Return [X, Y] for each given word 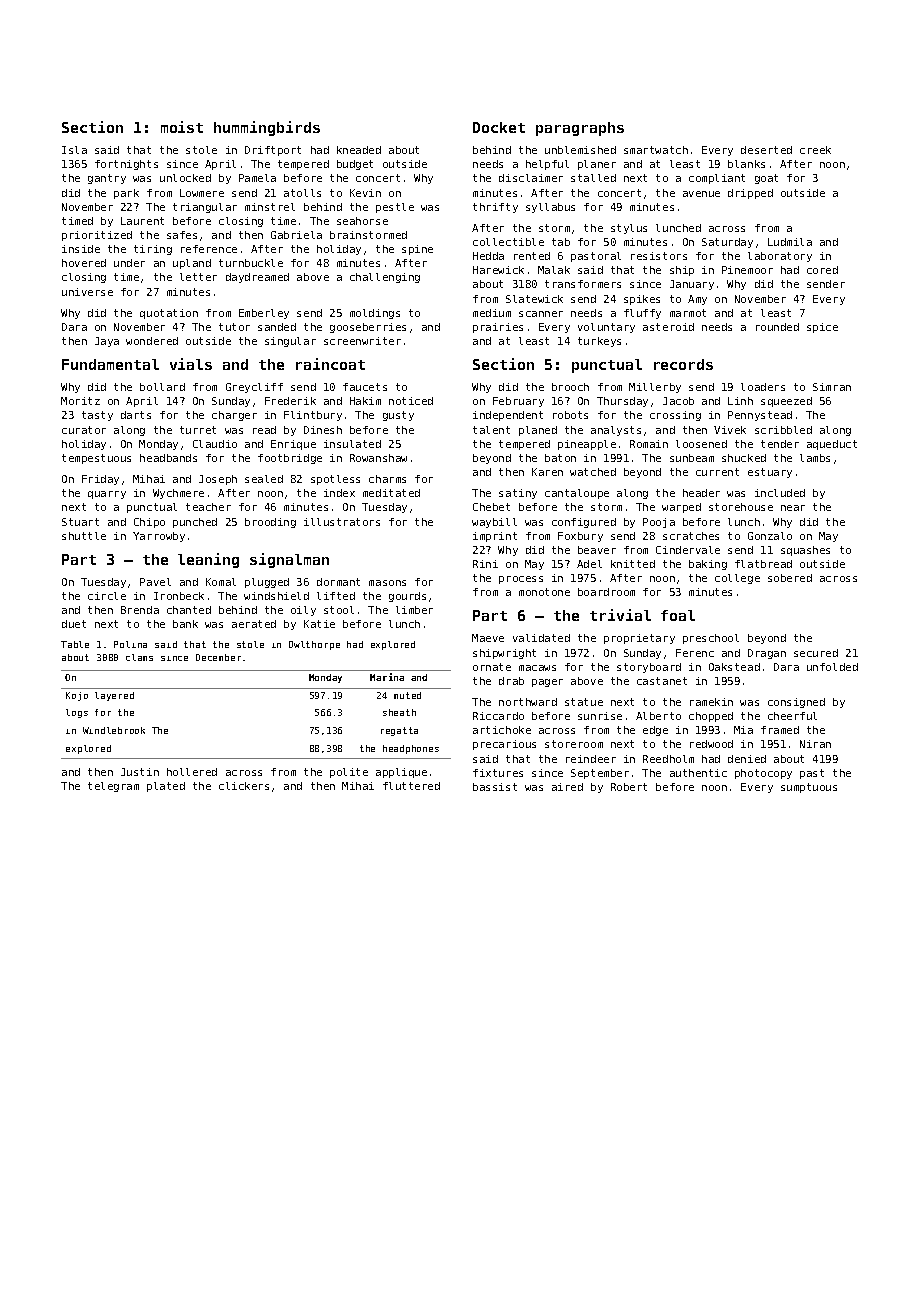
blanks [746, 164]
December [218, 657]
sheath [399, 712]
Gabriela [296, 235]
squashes [805, 551]
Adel [589, 564]
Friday [100, 480]
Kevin [365, 193]
